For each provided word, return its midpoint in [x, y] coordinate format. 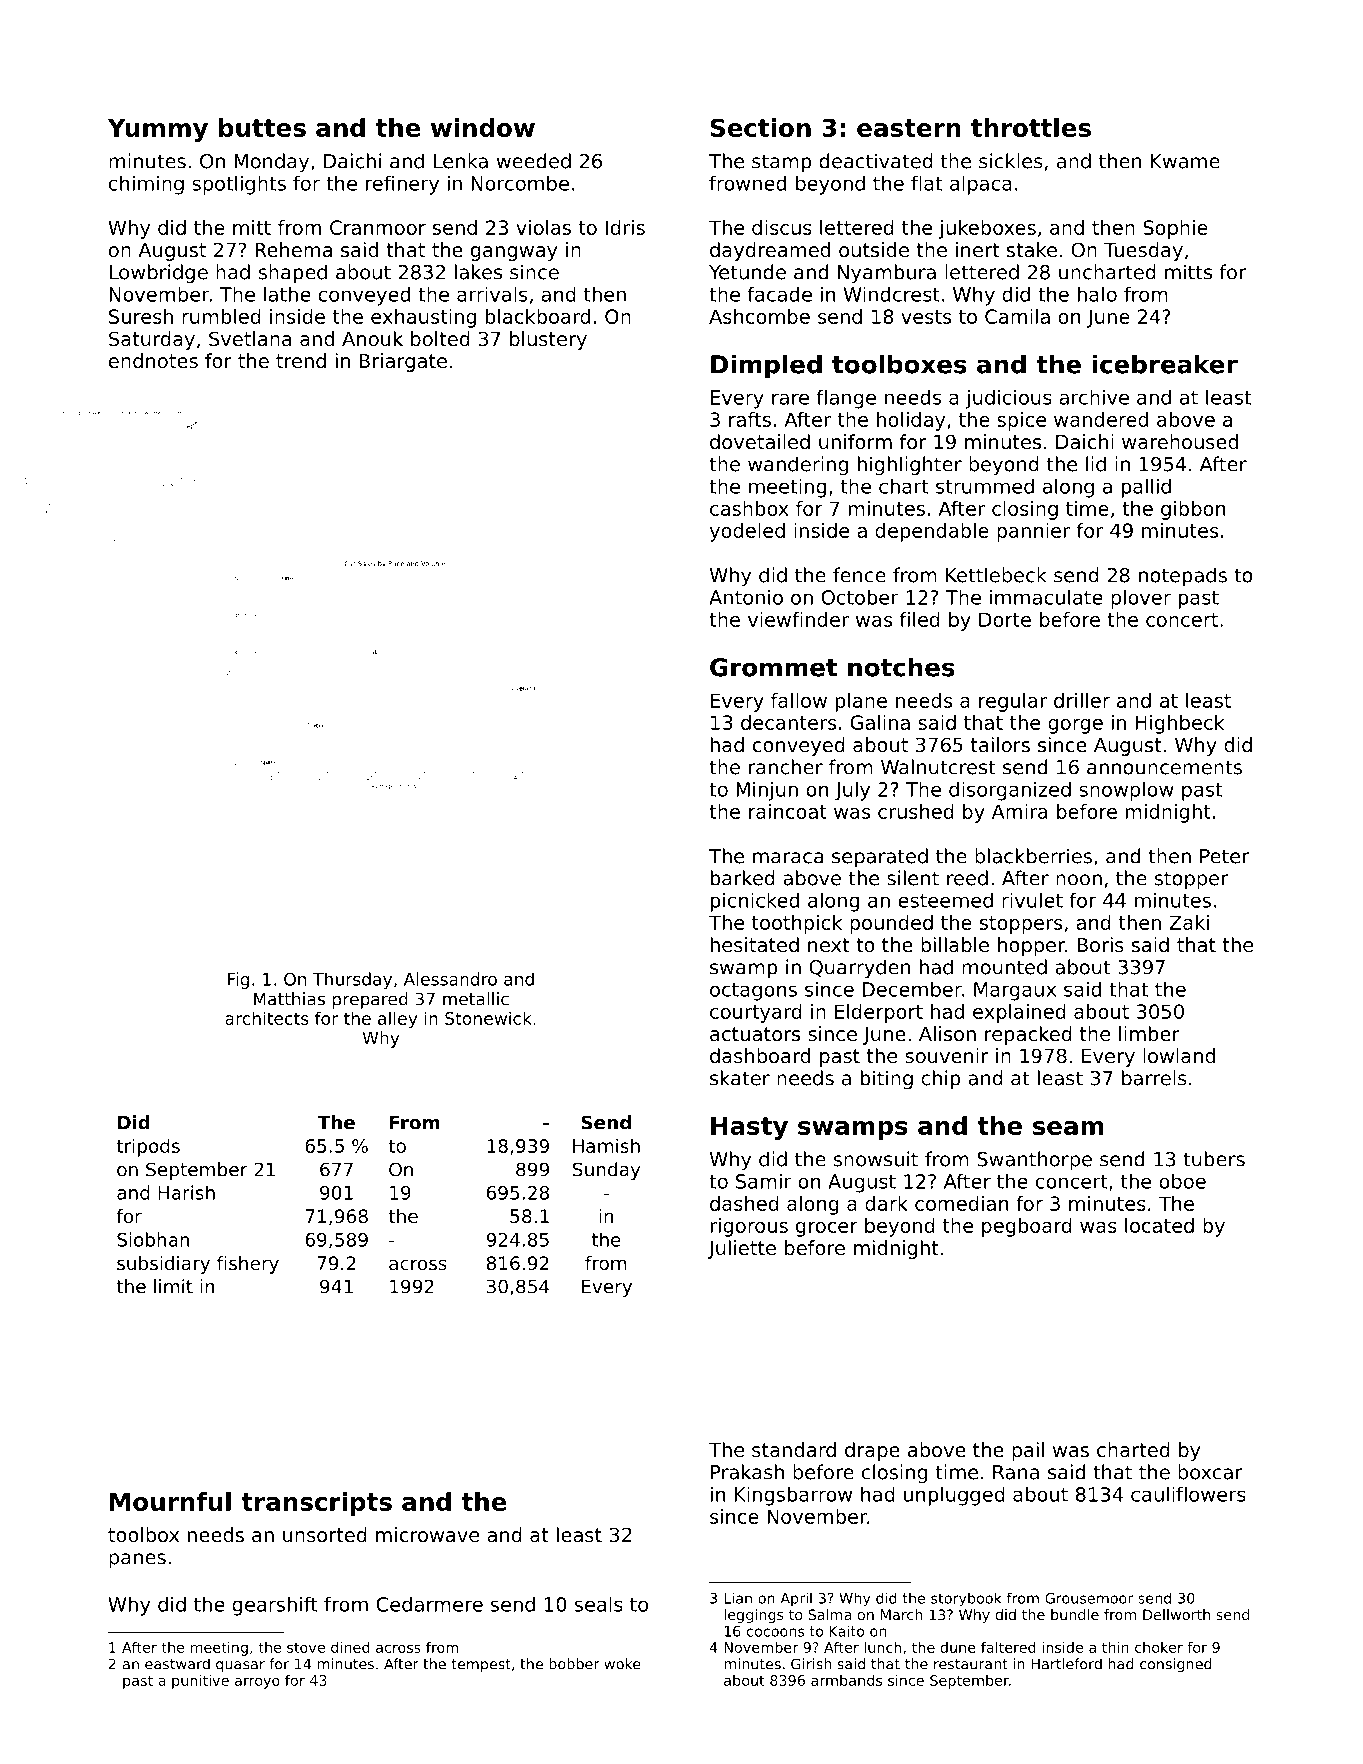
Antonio [746, 597]
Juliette [742, 1249]
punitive [200, 1682]
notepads [1183, 577]
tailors [1000, 745]
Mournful [170, 1501]
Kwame [1185, 161]
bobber [574, 1664]
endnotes [153, 361]
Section [761, 127]
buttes [262, 127]
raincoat [788, 811]
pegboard [1027, 1227]
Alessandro [450, 979]
